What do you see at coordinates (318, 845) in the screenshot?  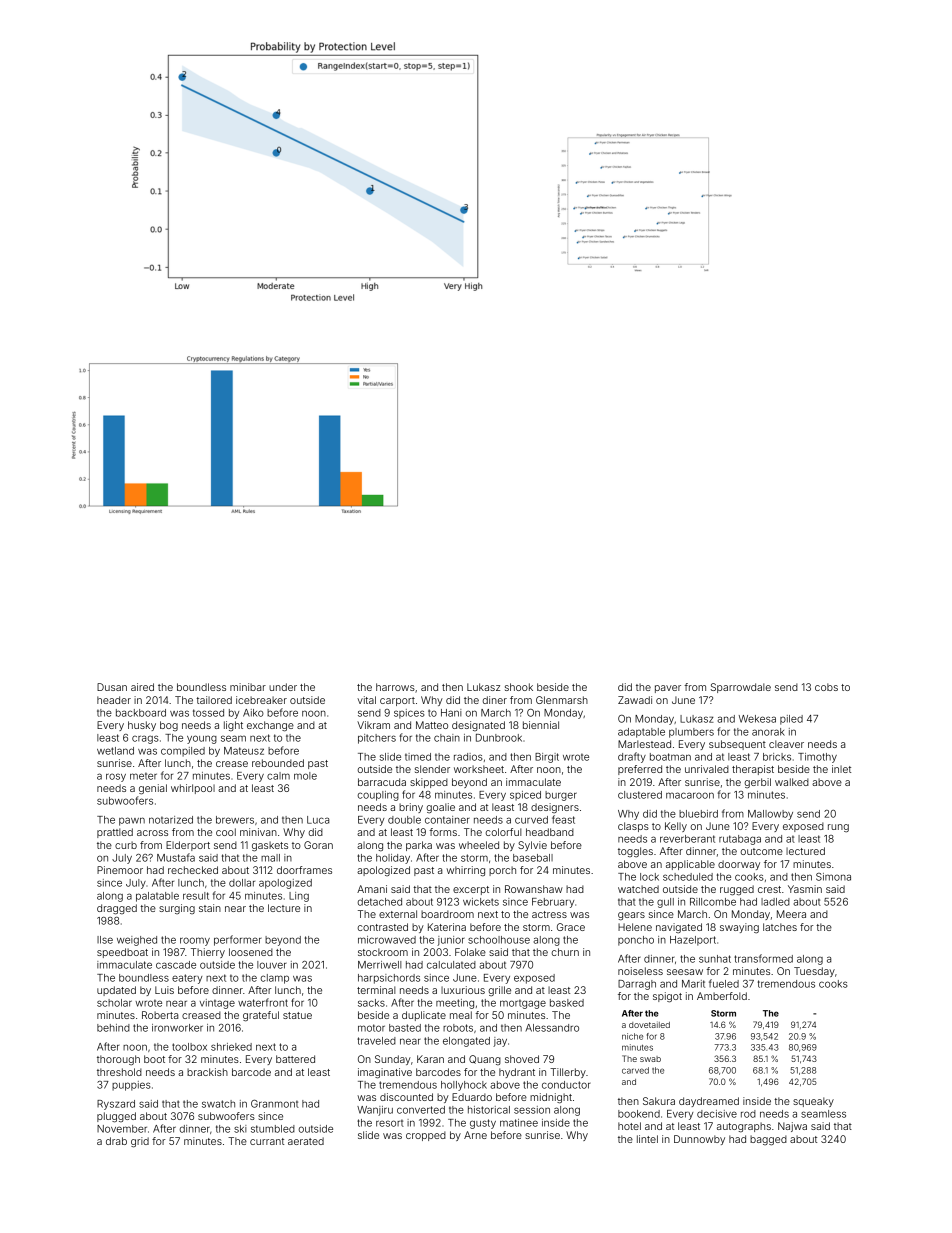 I see `Goran` at bounding box center [318, 845].
